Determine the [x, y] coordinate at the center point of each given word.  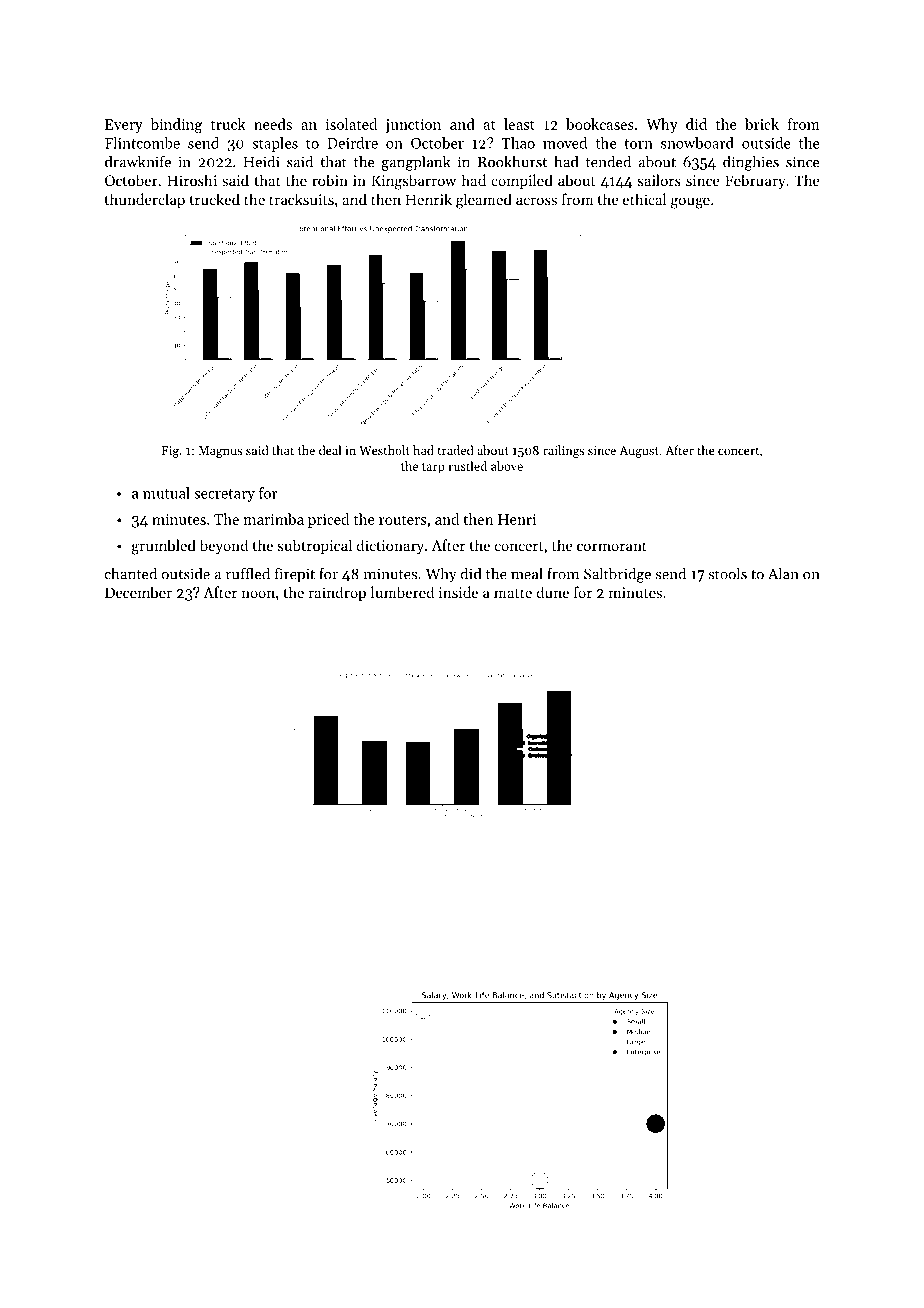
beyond [224, 547]
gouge [690, 203]
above [507, 466]
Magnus [220, 452]
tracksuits [301, 199]
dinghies [751, 163]
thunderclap [145, 200]
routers [402, 520]
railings [564, 451]
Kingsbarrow [413, 182]
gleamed [484, 201]
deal [330, 450]
